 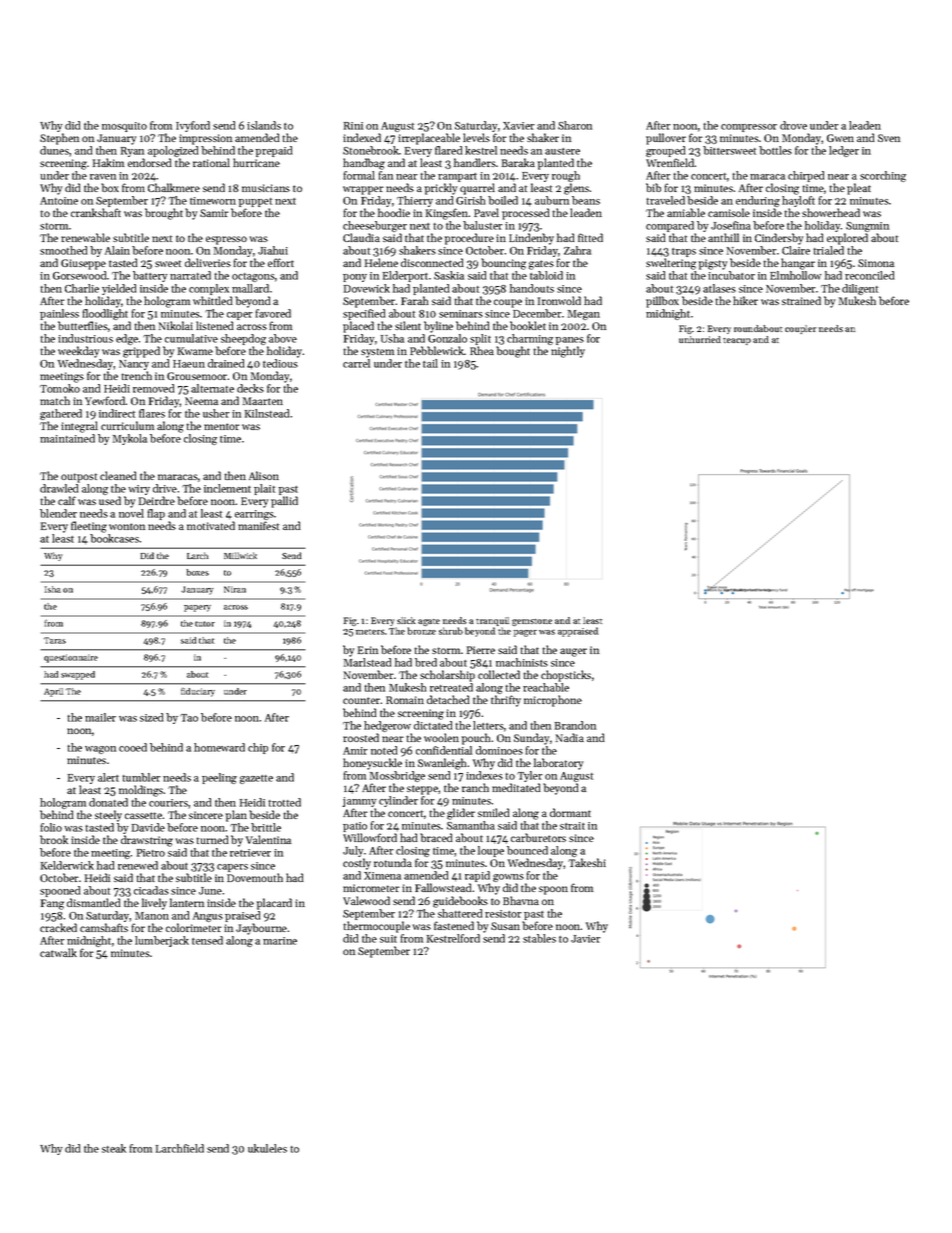 What do you see at coordinates (114, 1148) in the screenshot?
I see `steak` at bounding box center [114, 1148].
